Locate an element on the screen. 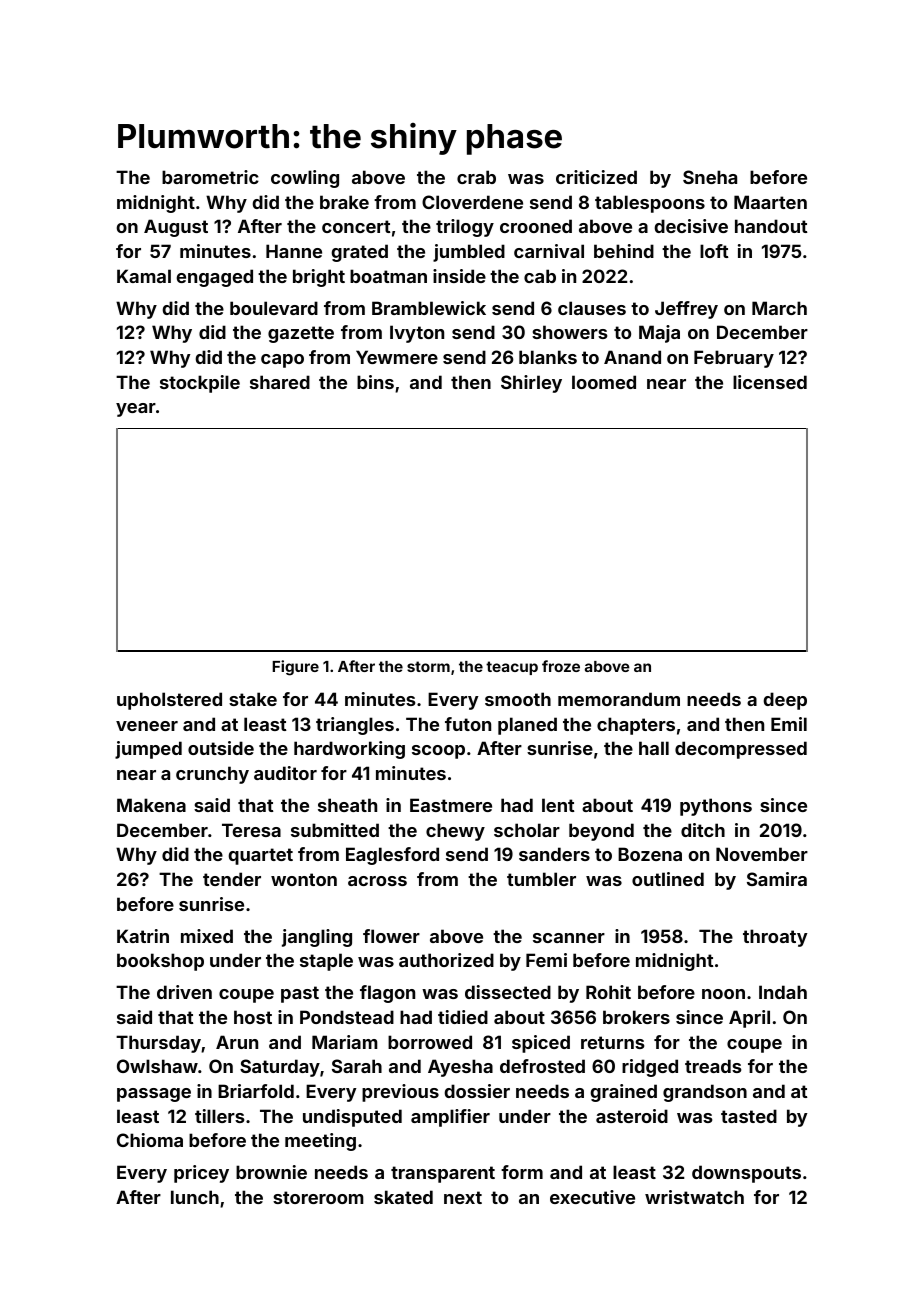 This screenshot has height=1308, width=924. bins is located at coordinates (375, 382).
